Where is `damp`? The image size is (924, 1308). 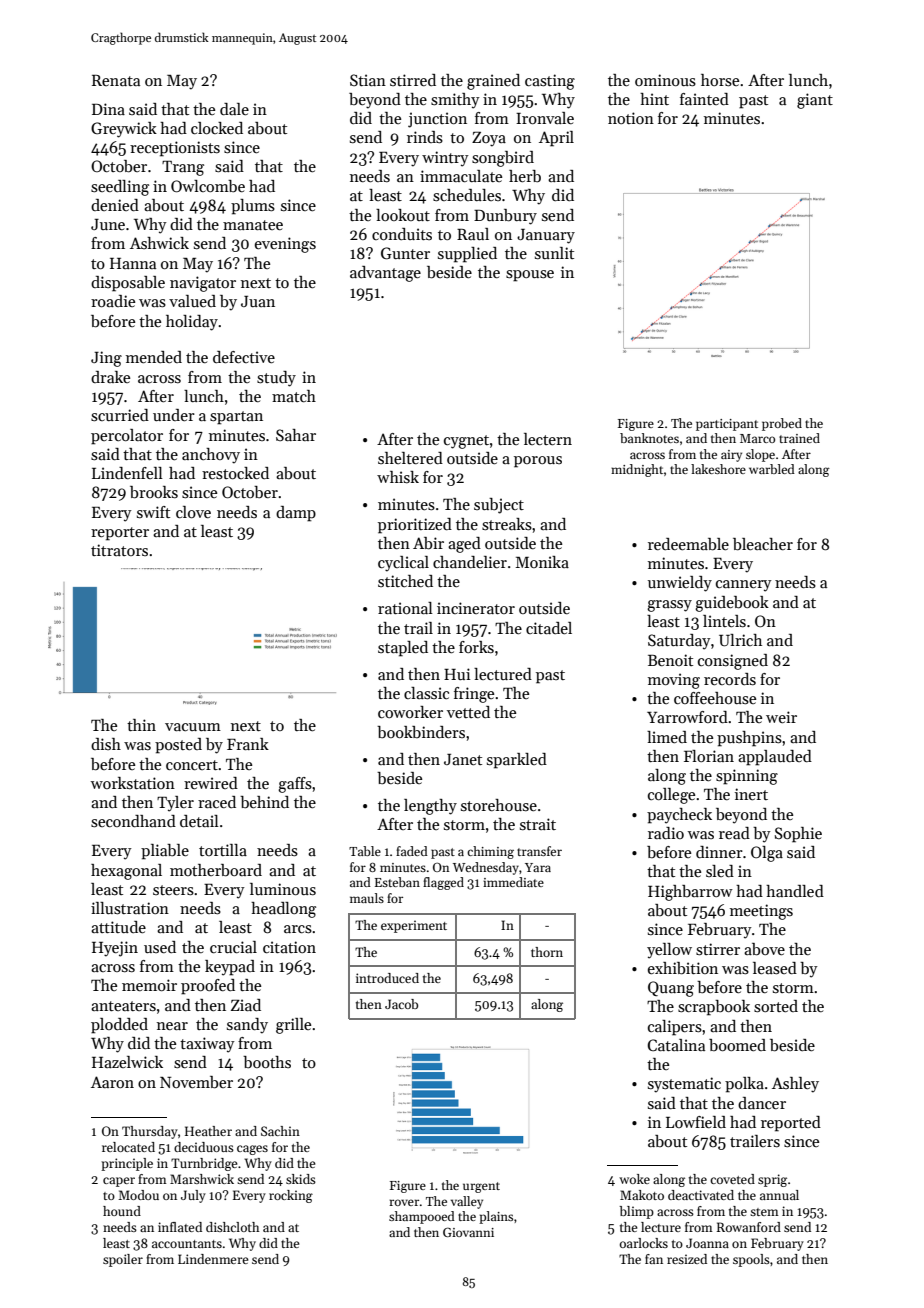 damp is located at coordinates (296, 514).
